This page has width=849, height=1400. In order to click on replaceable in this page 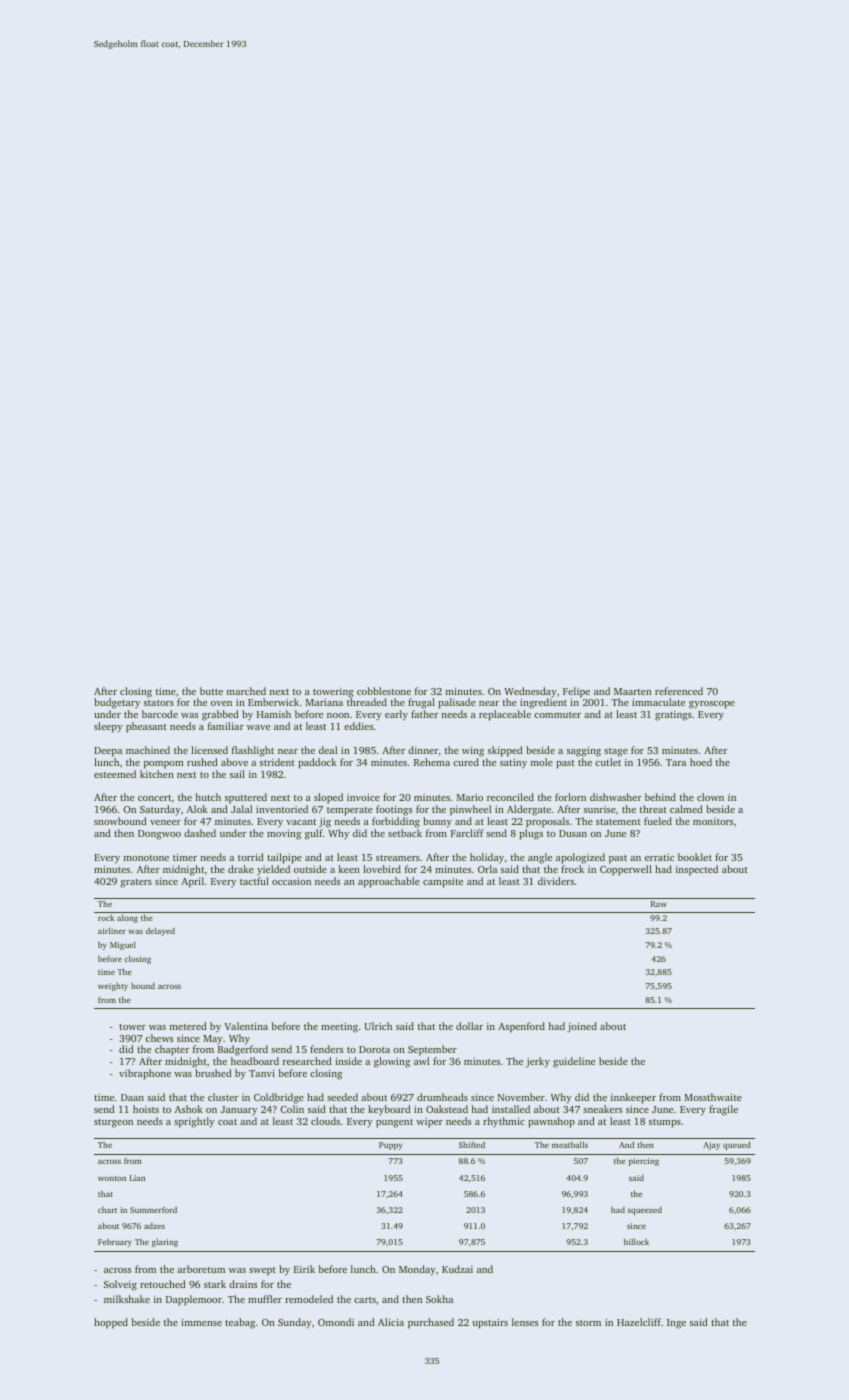, I will do `click(505, 715)`.
